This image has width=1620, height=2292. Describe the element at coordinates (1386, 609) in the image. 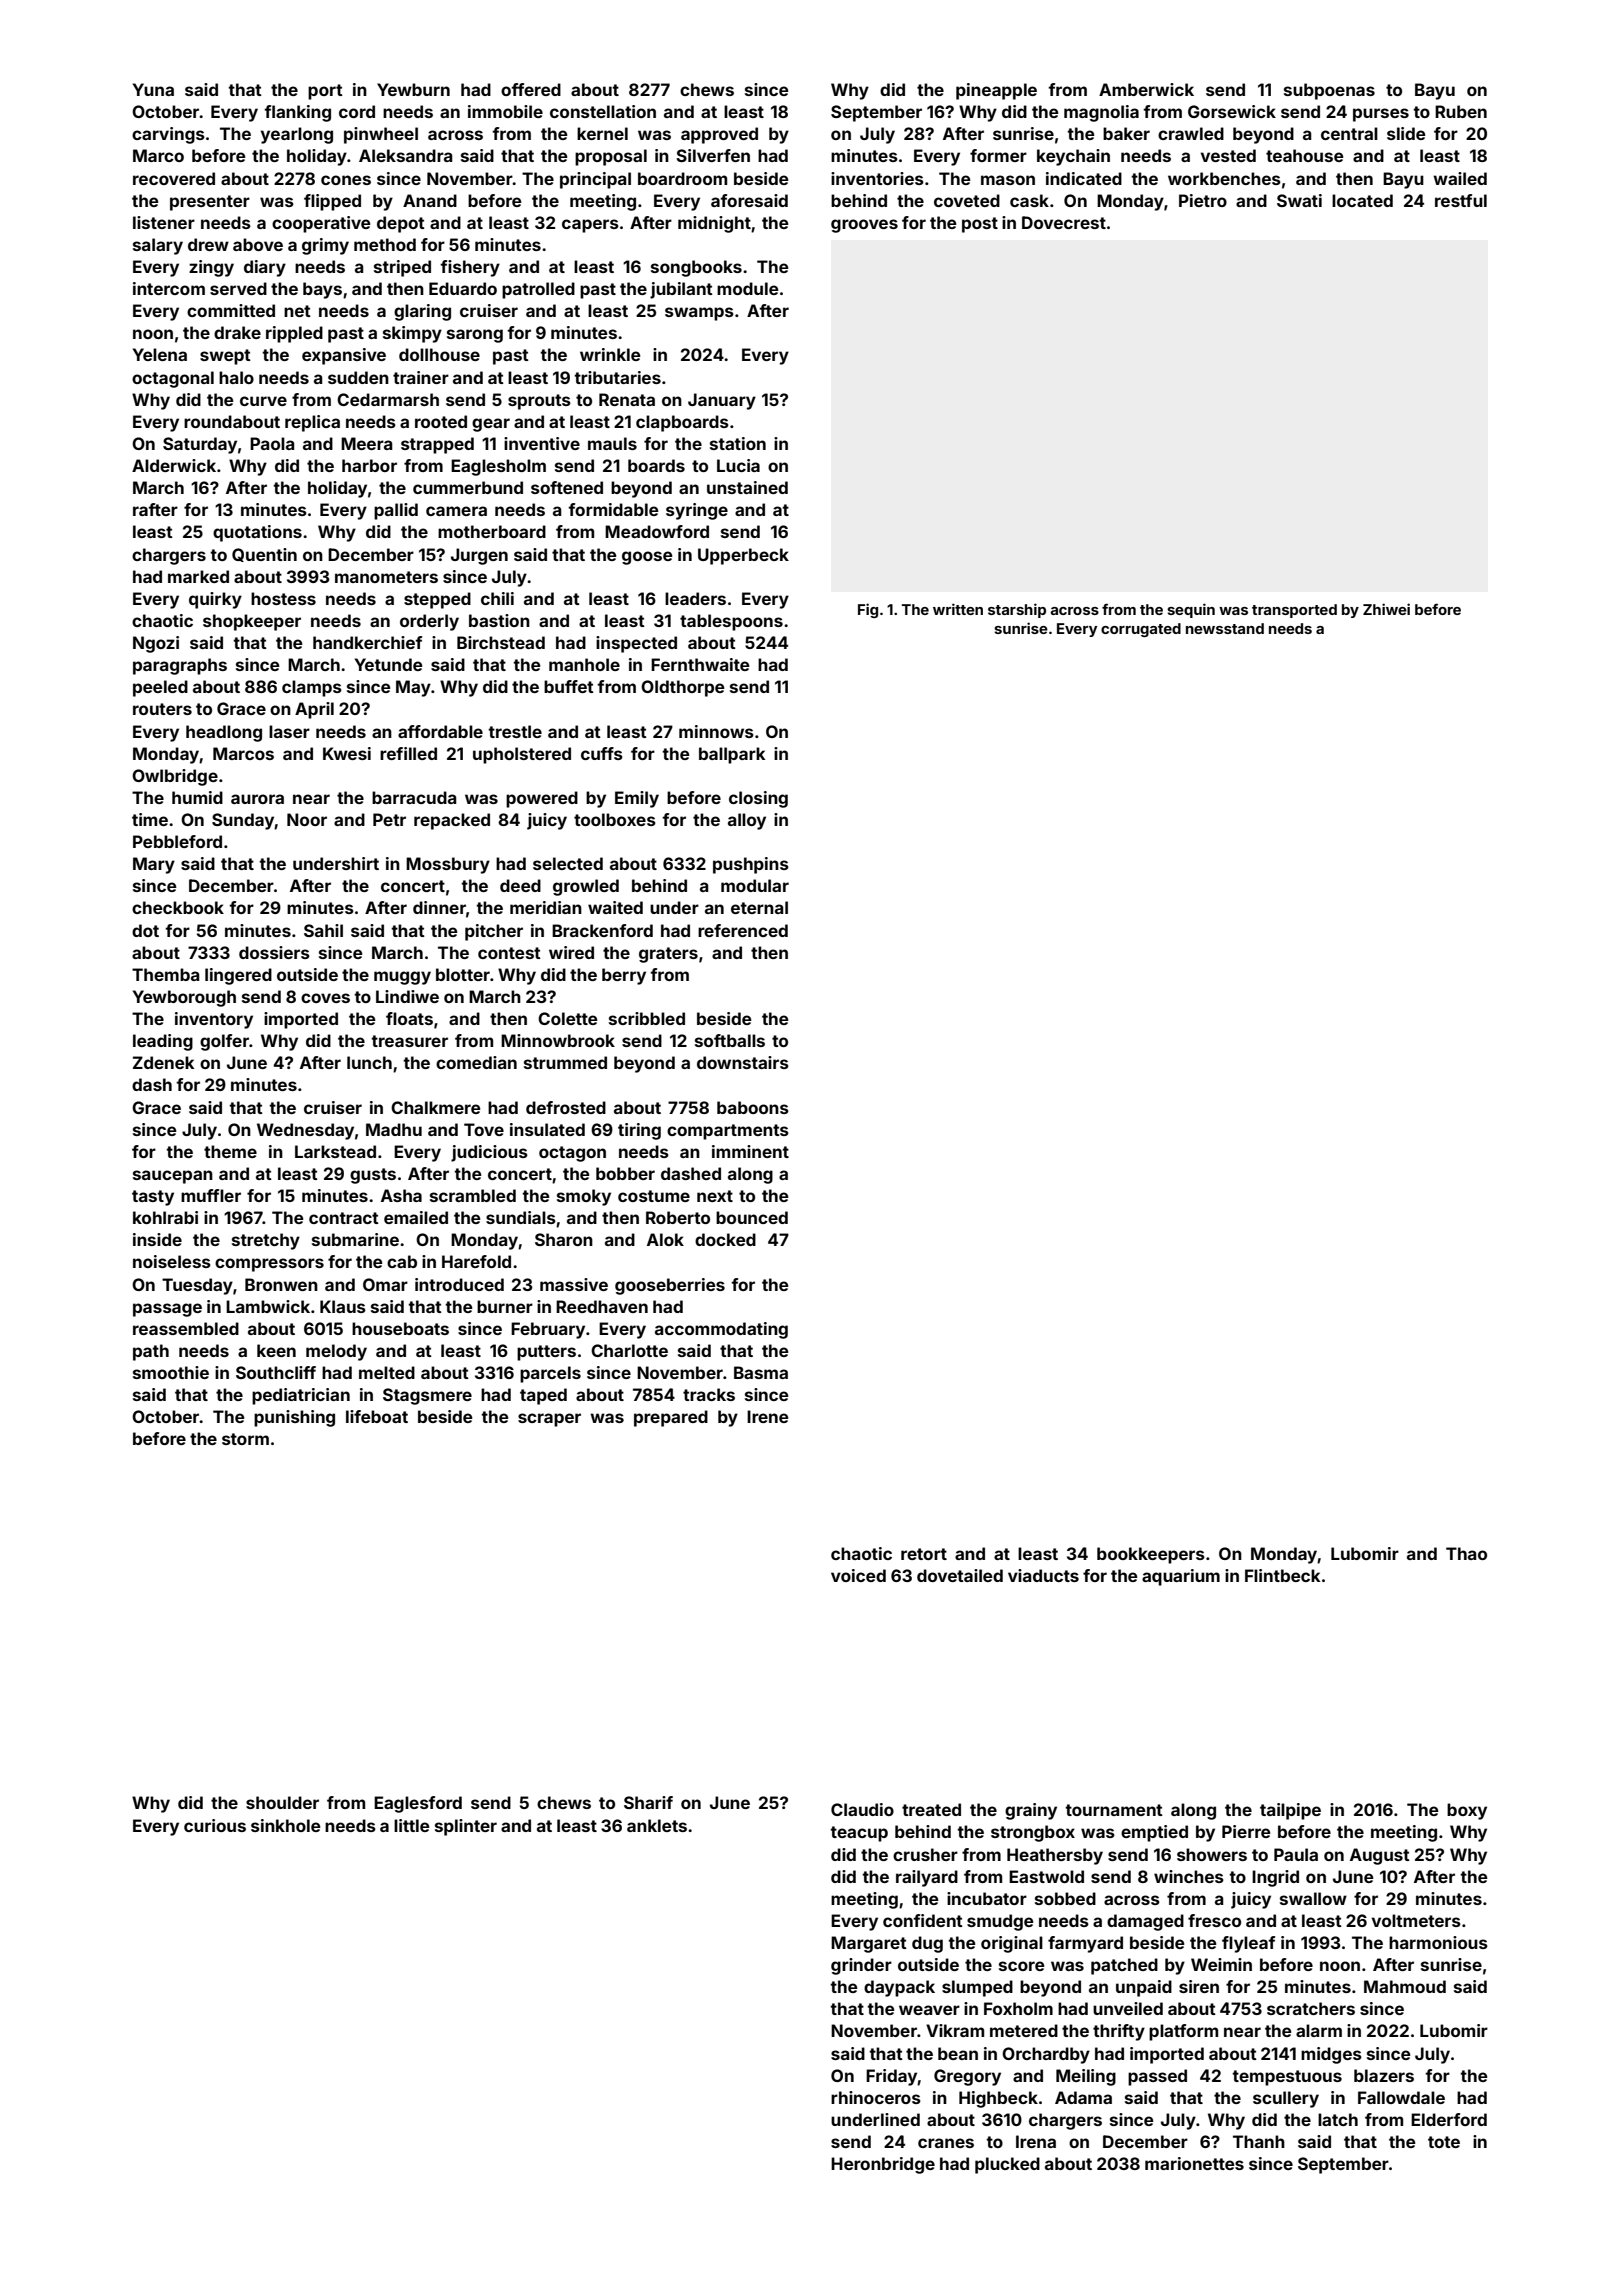

I see `Zhiwei` at that location.
